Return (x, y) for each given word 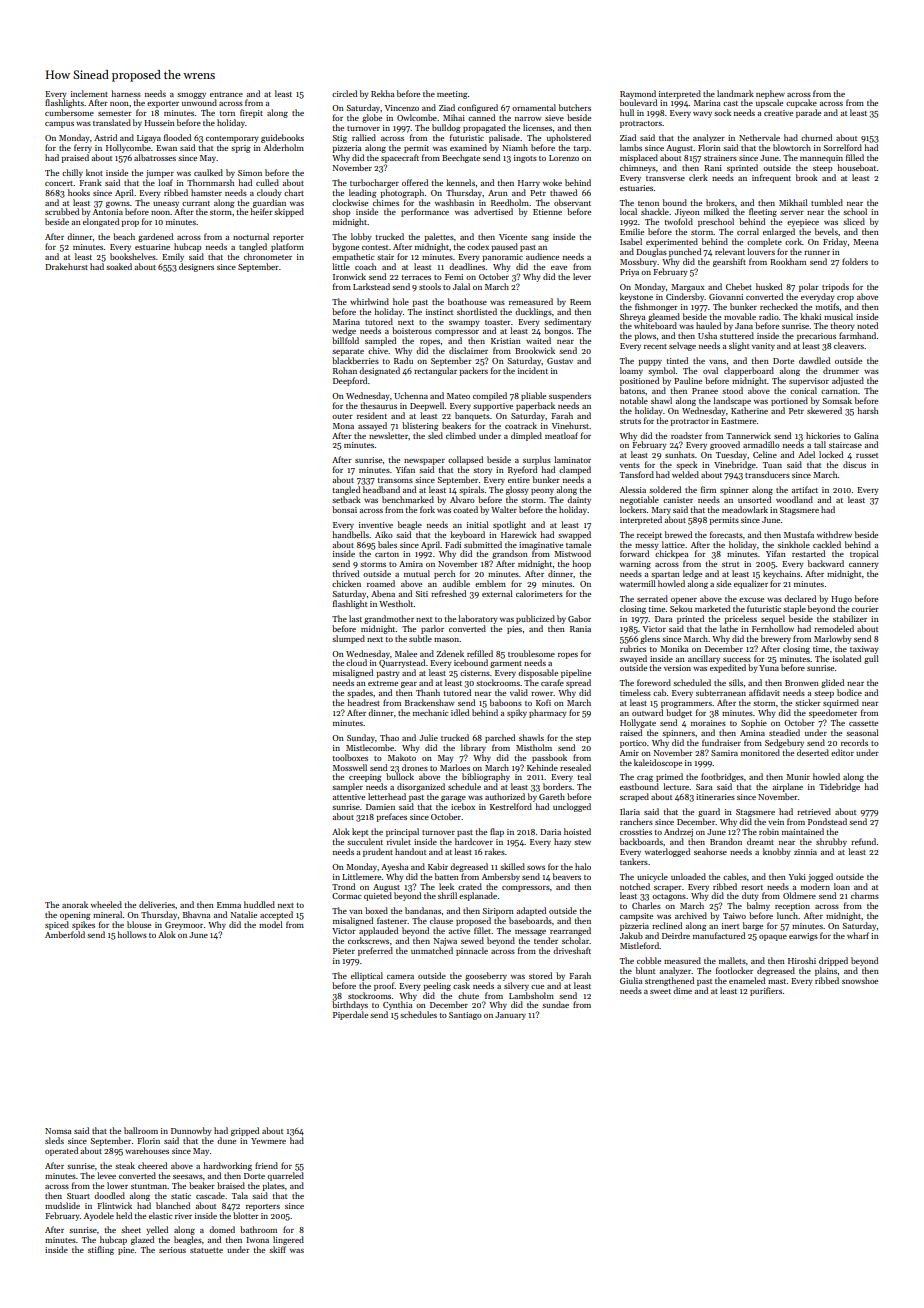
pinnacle (472, 951)
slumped (348, 639)
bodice (849, 692)
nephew (770, 94)
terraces (416, 277)
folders (855, 261)
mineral (108, 914)
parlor (432, 629)
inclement (89, 93)
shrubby (831, 842)
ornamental (534, 107)
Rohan (345, 370)
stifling (101, 1250)
